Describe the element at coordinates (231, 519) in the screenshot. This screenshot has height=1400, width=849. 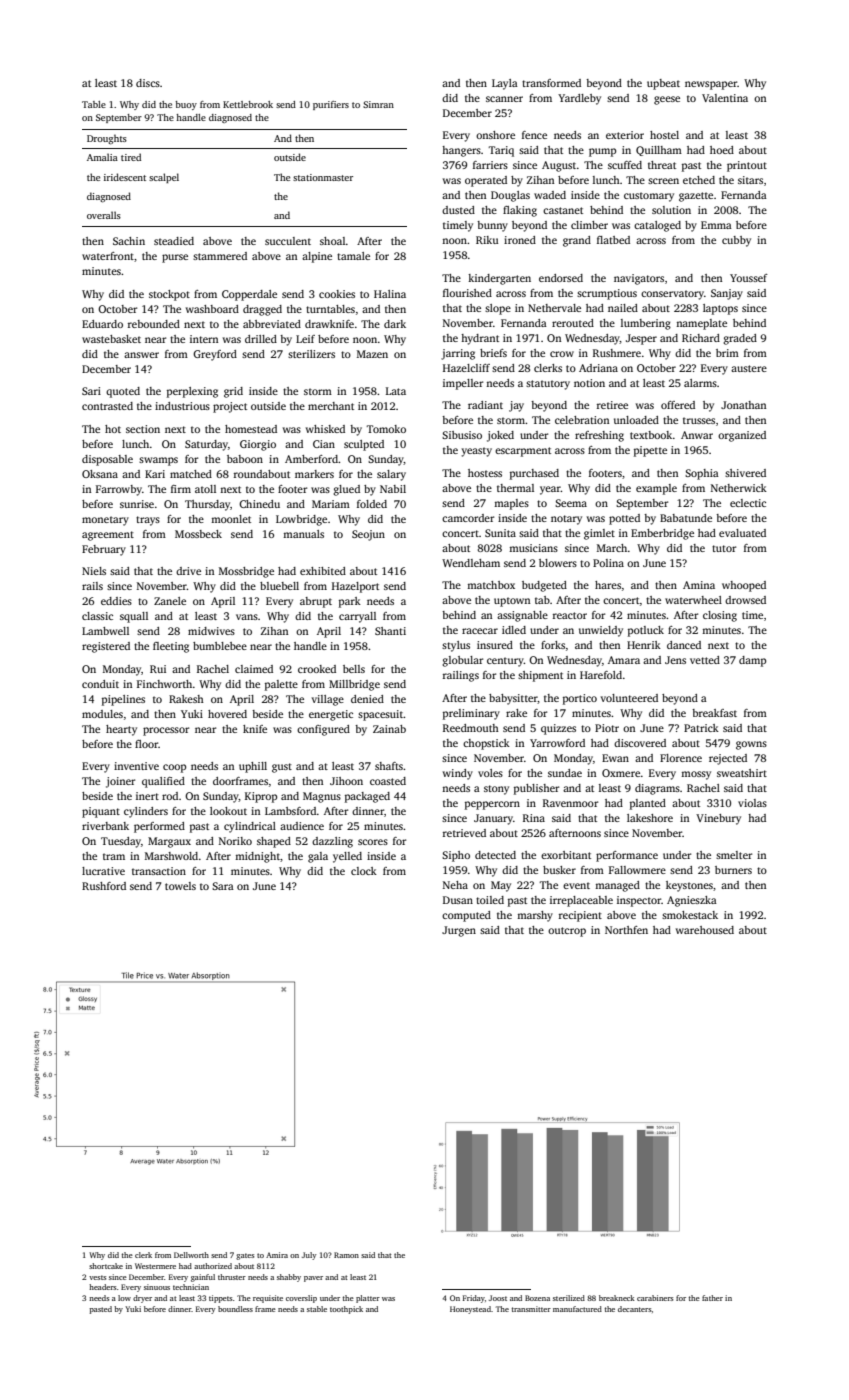
I see `moonlet` at that location.
